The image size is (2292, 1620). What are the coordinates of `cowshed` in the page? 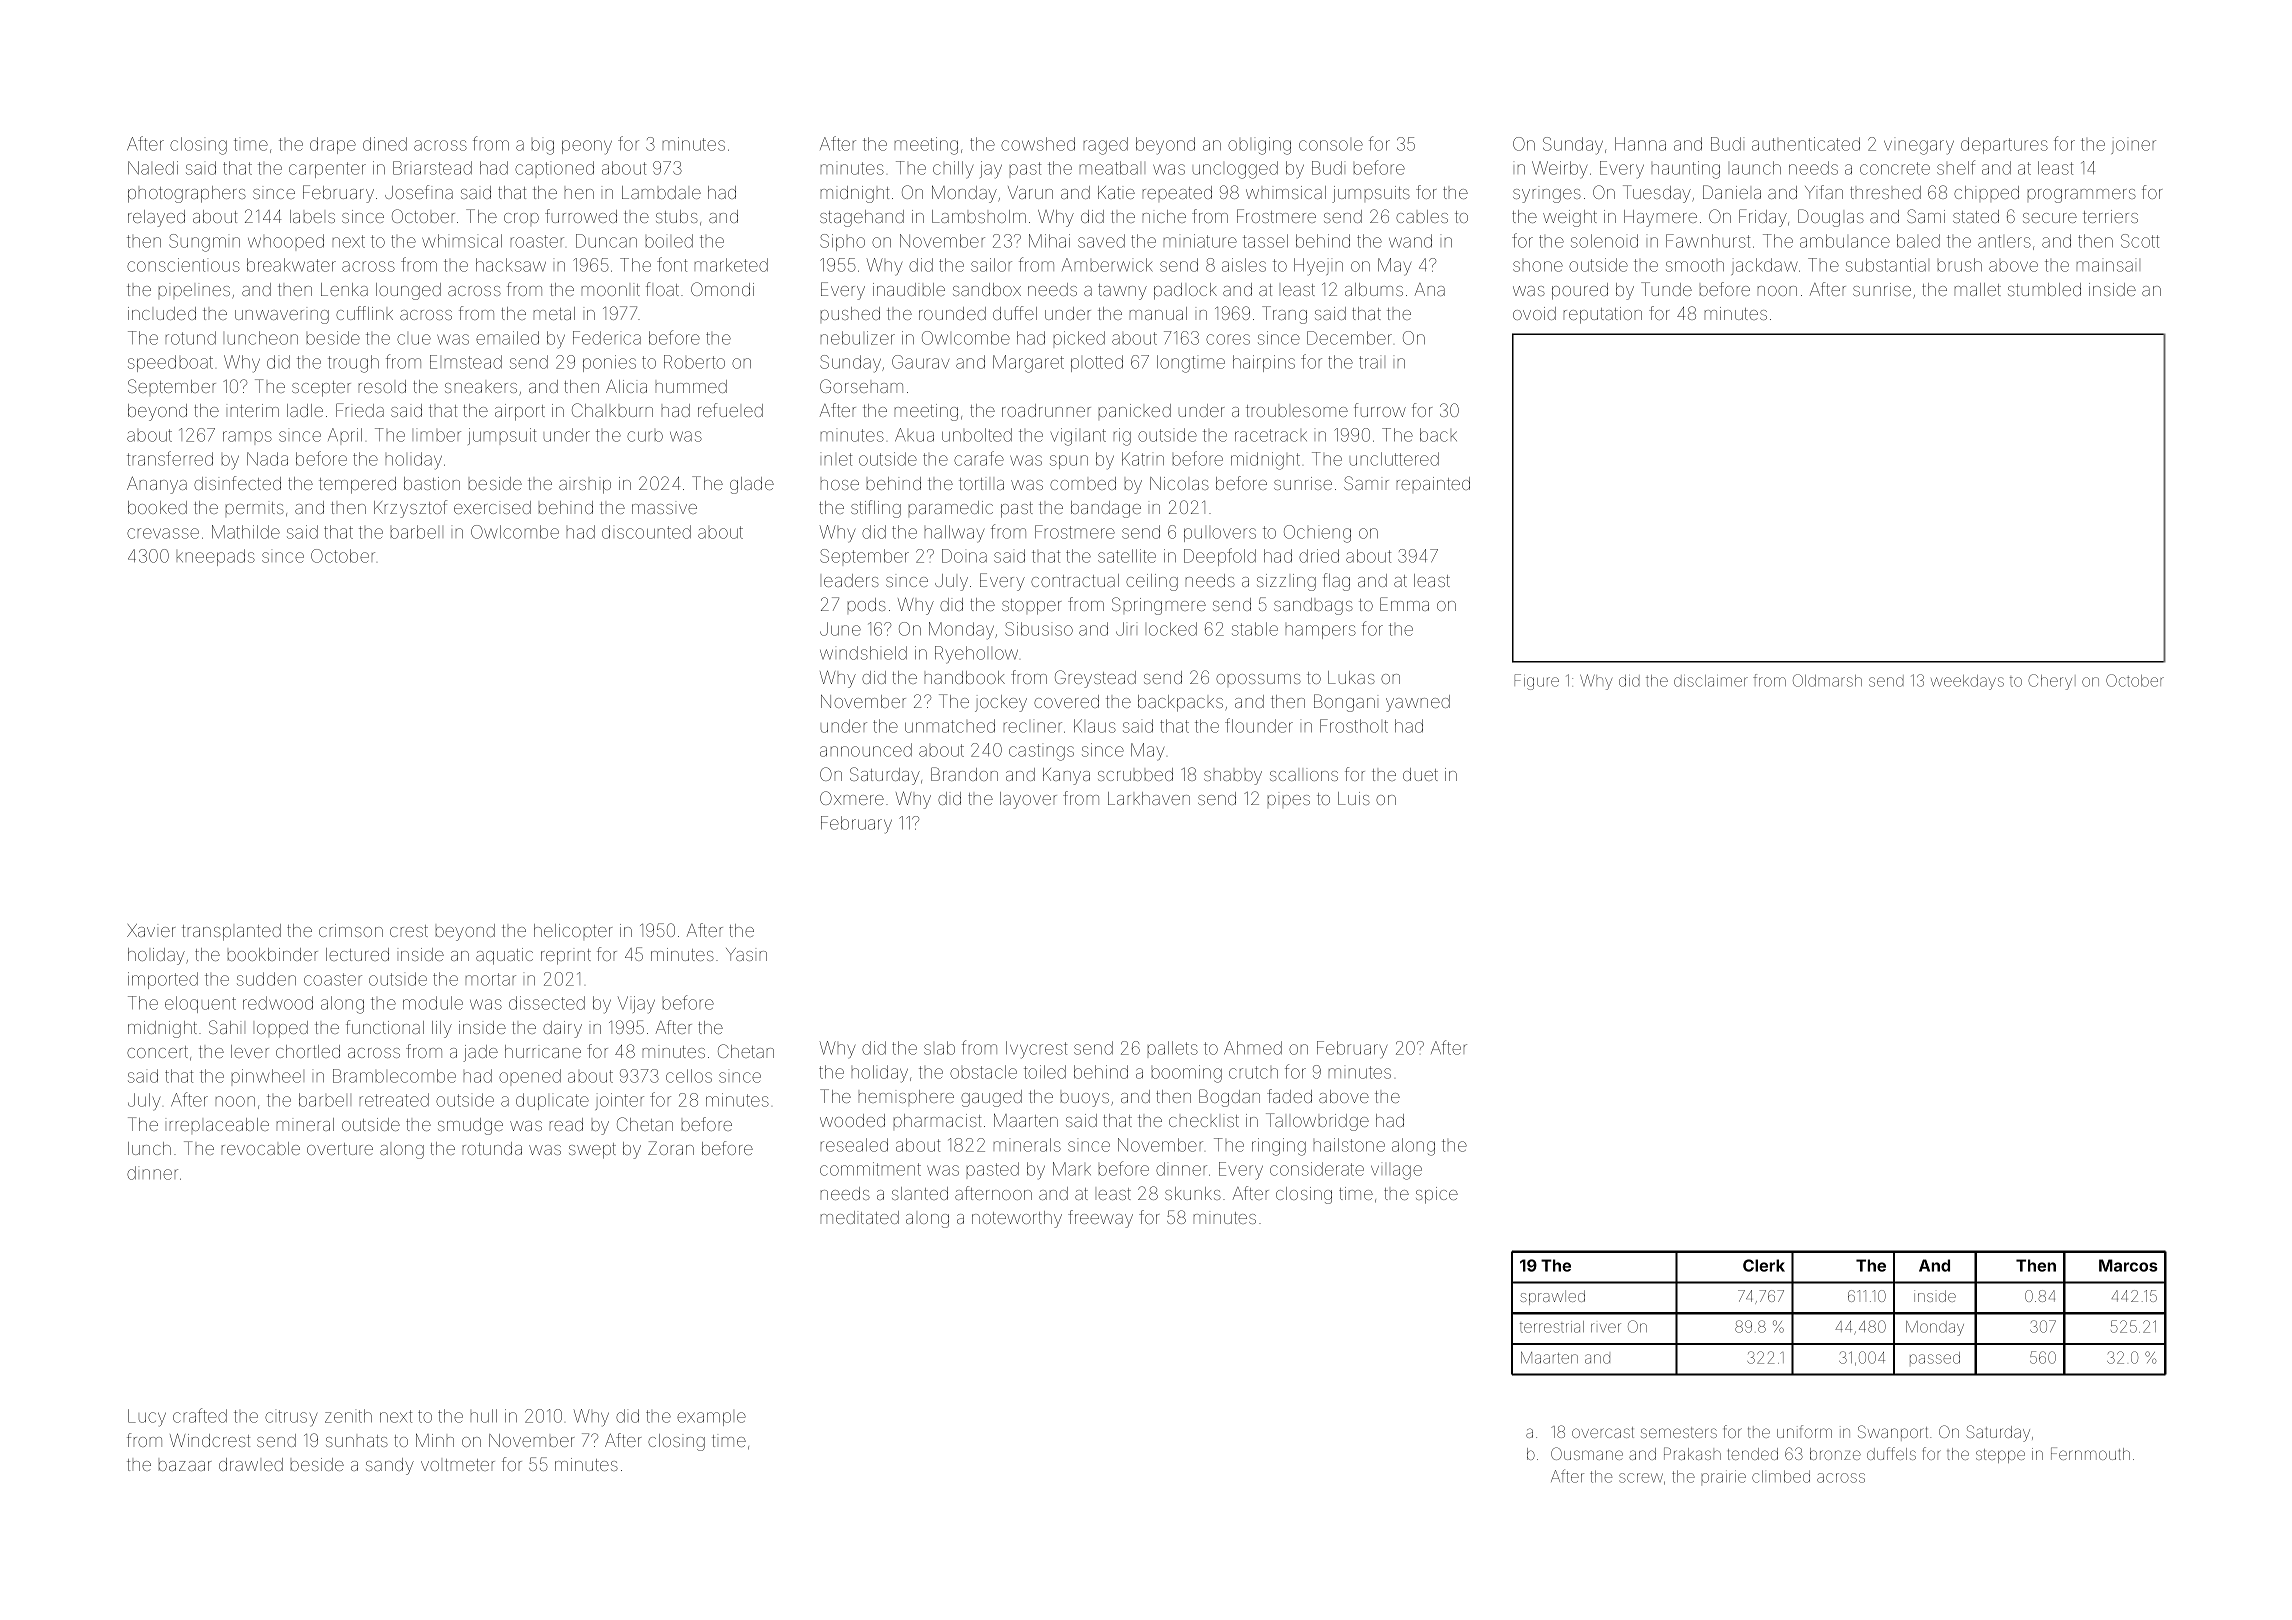 It's located at (1038, 144).
